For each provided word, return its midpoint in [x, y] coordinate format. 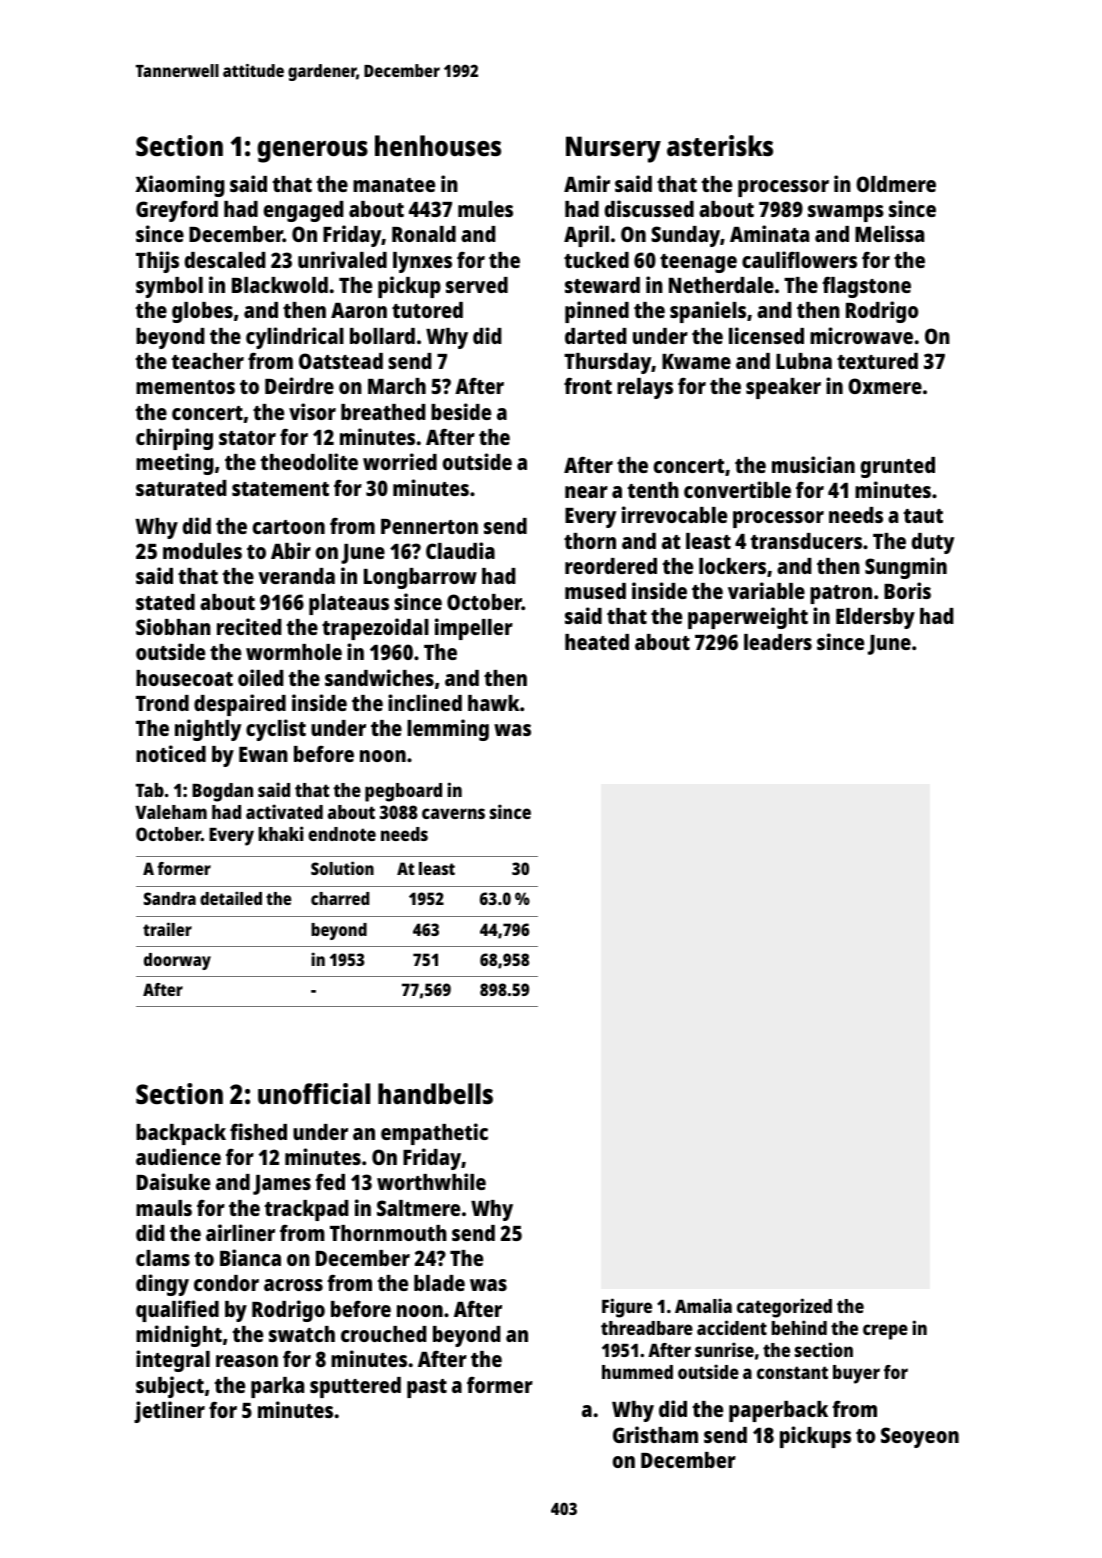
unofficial [314, 1093]
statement [280, 489]
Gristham [655, 1434]
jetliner [169, 1412]
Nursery [613, 149]
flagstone [866, 287]
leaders [778, 642]
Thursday [608, 363]
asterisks [720, 146]
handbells [435, 1094]
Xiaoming [180, 186]
